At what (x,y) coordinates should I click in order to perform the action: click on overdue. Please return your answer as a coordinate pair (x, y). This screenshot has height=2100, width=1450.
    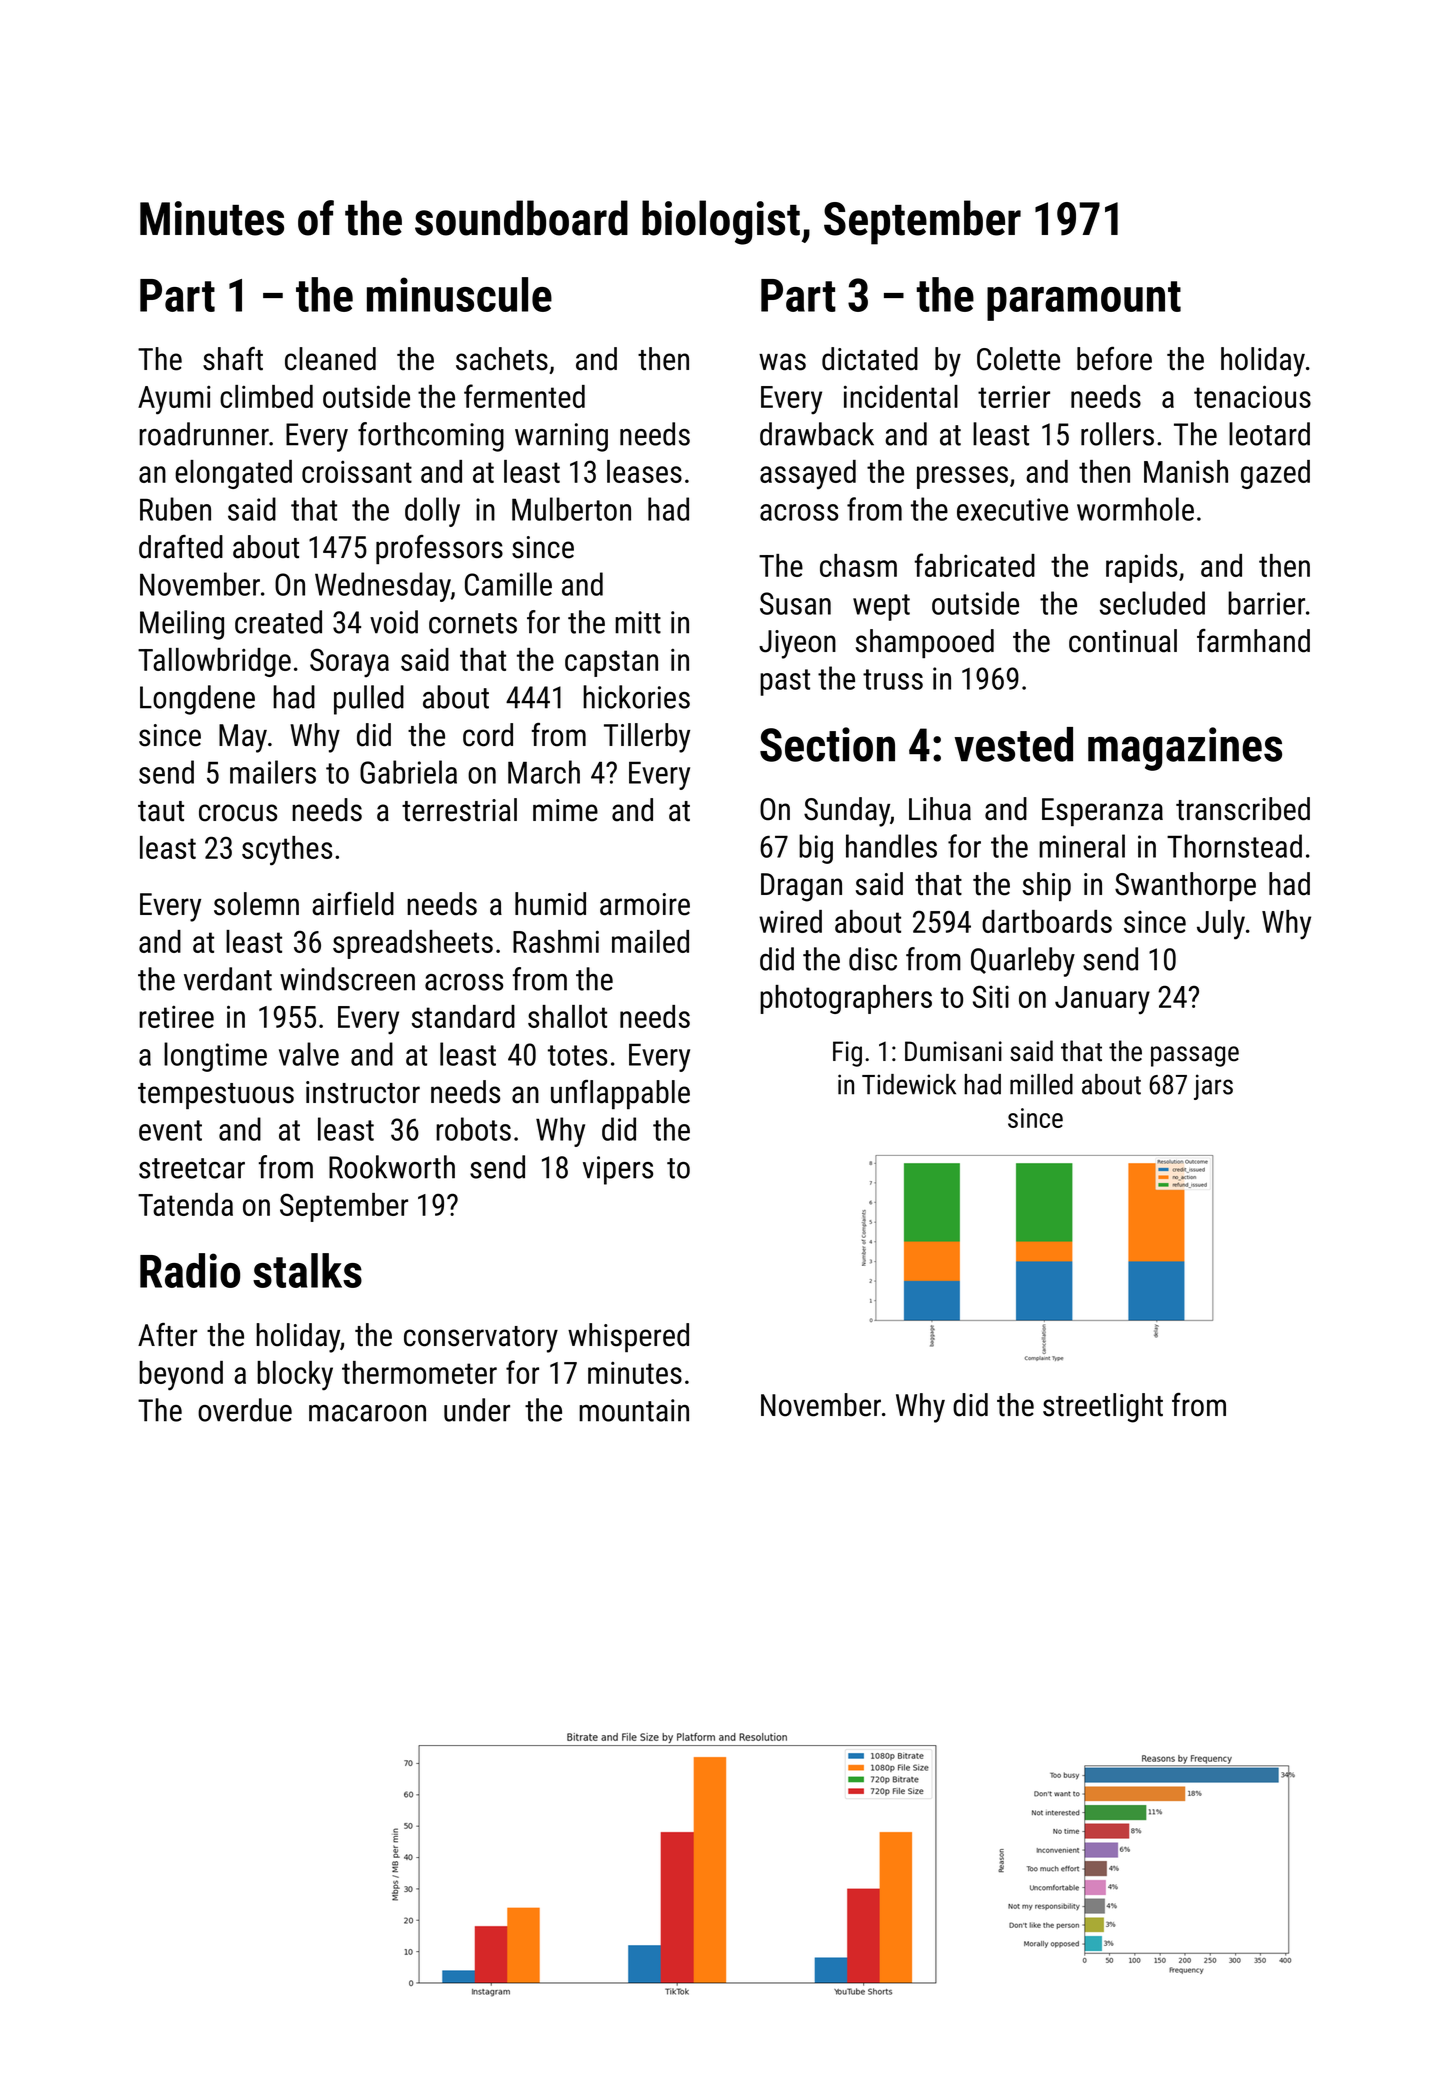
    Looking at the image, I should click on (245, 1410).
